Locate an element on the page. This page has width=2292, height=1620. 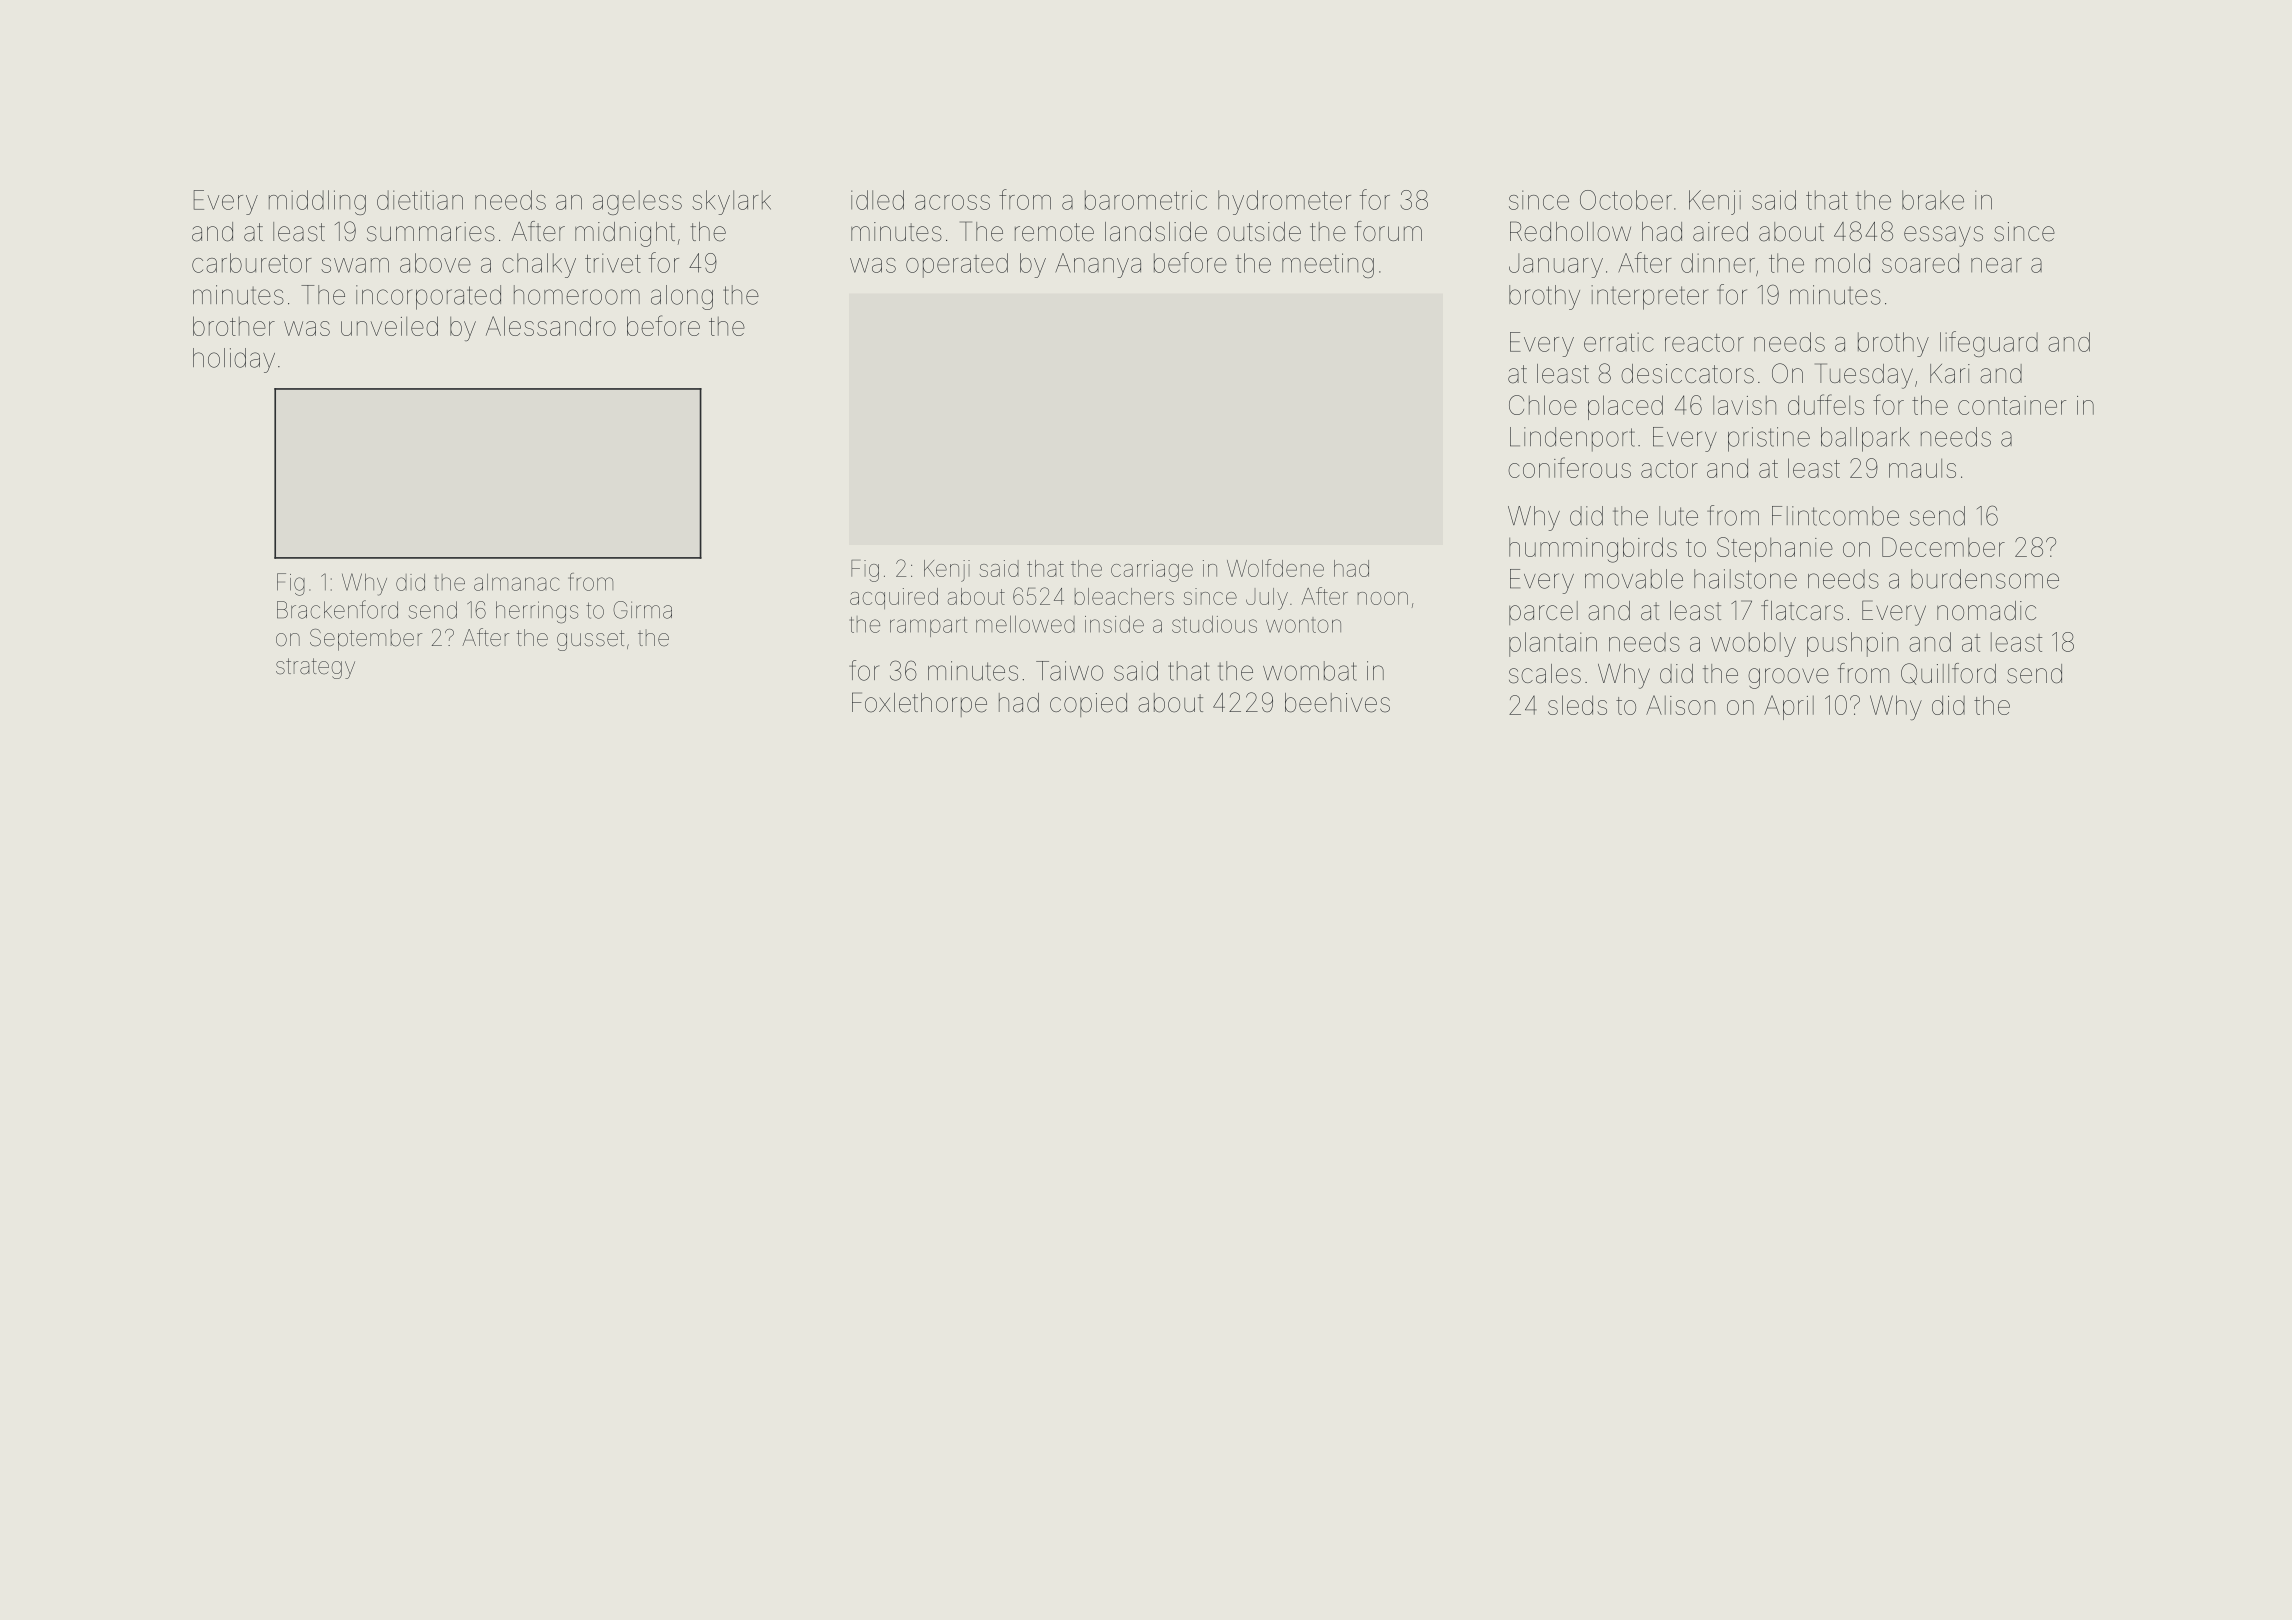
meeting is located at coordinates (1328, 265).
